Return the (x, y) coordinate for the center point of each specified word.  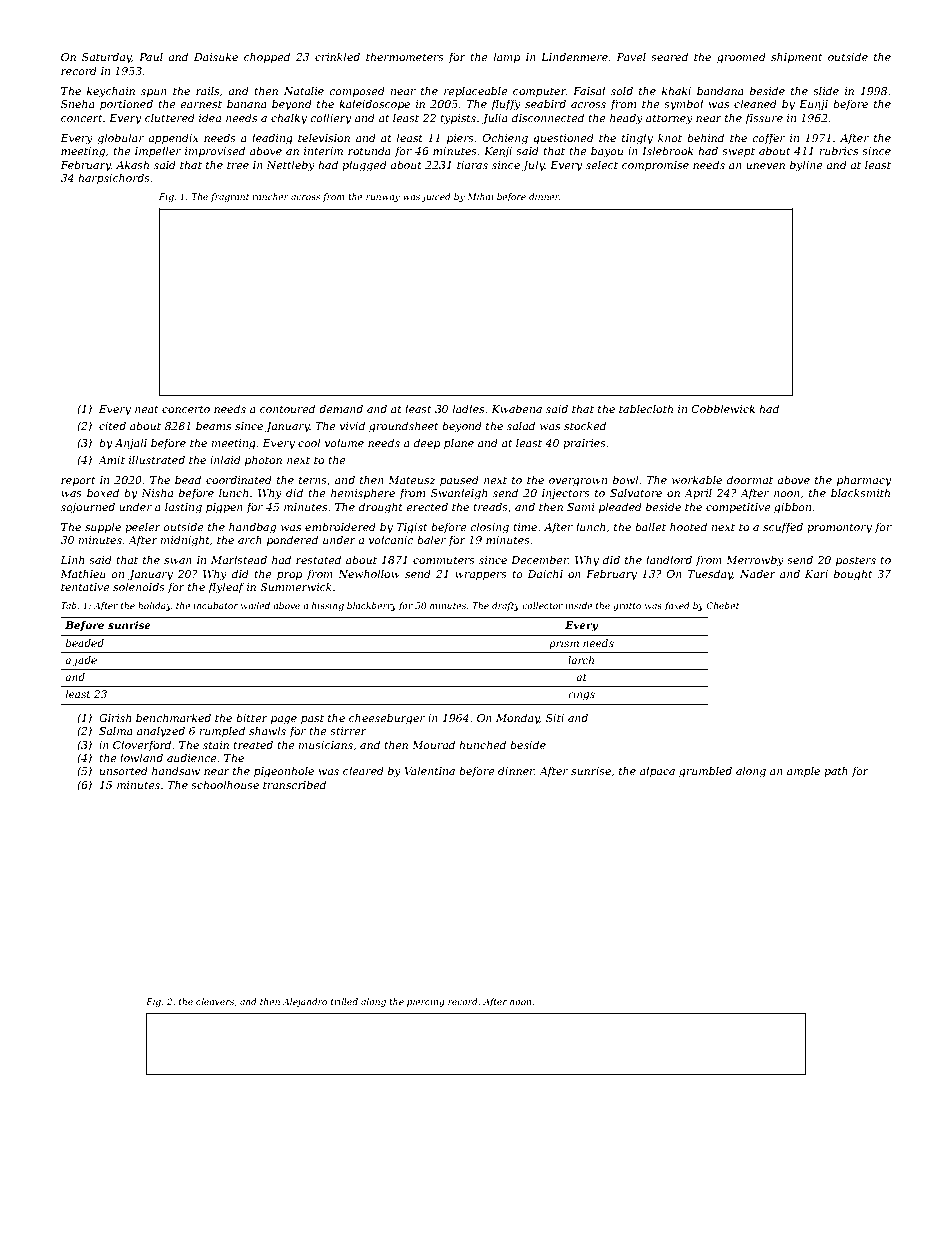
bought (853, 575)
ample (803, 771)
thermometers (405, 56)
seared (669, 56)
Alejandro (305, 1002)
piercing (426, 1002)
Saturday (107, 58)
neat (146, 409)
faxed (677, 606)
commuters (444, 560)
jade (85, 661)
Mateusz (412, 480)
